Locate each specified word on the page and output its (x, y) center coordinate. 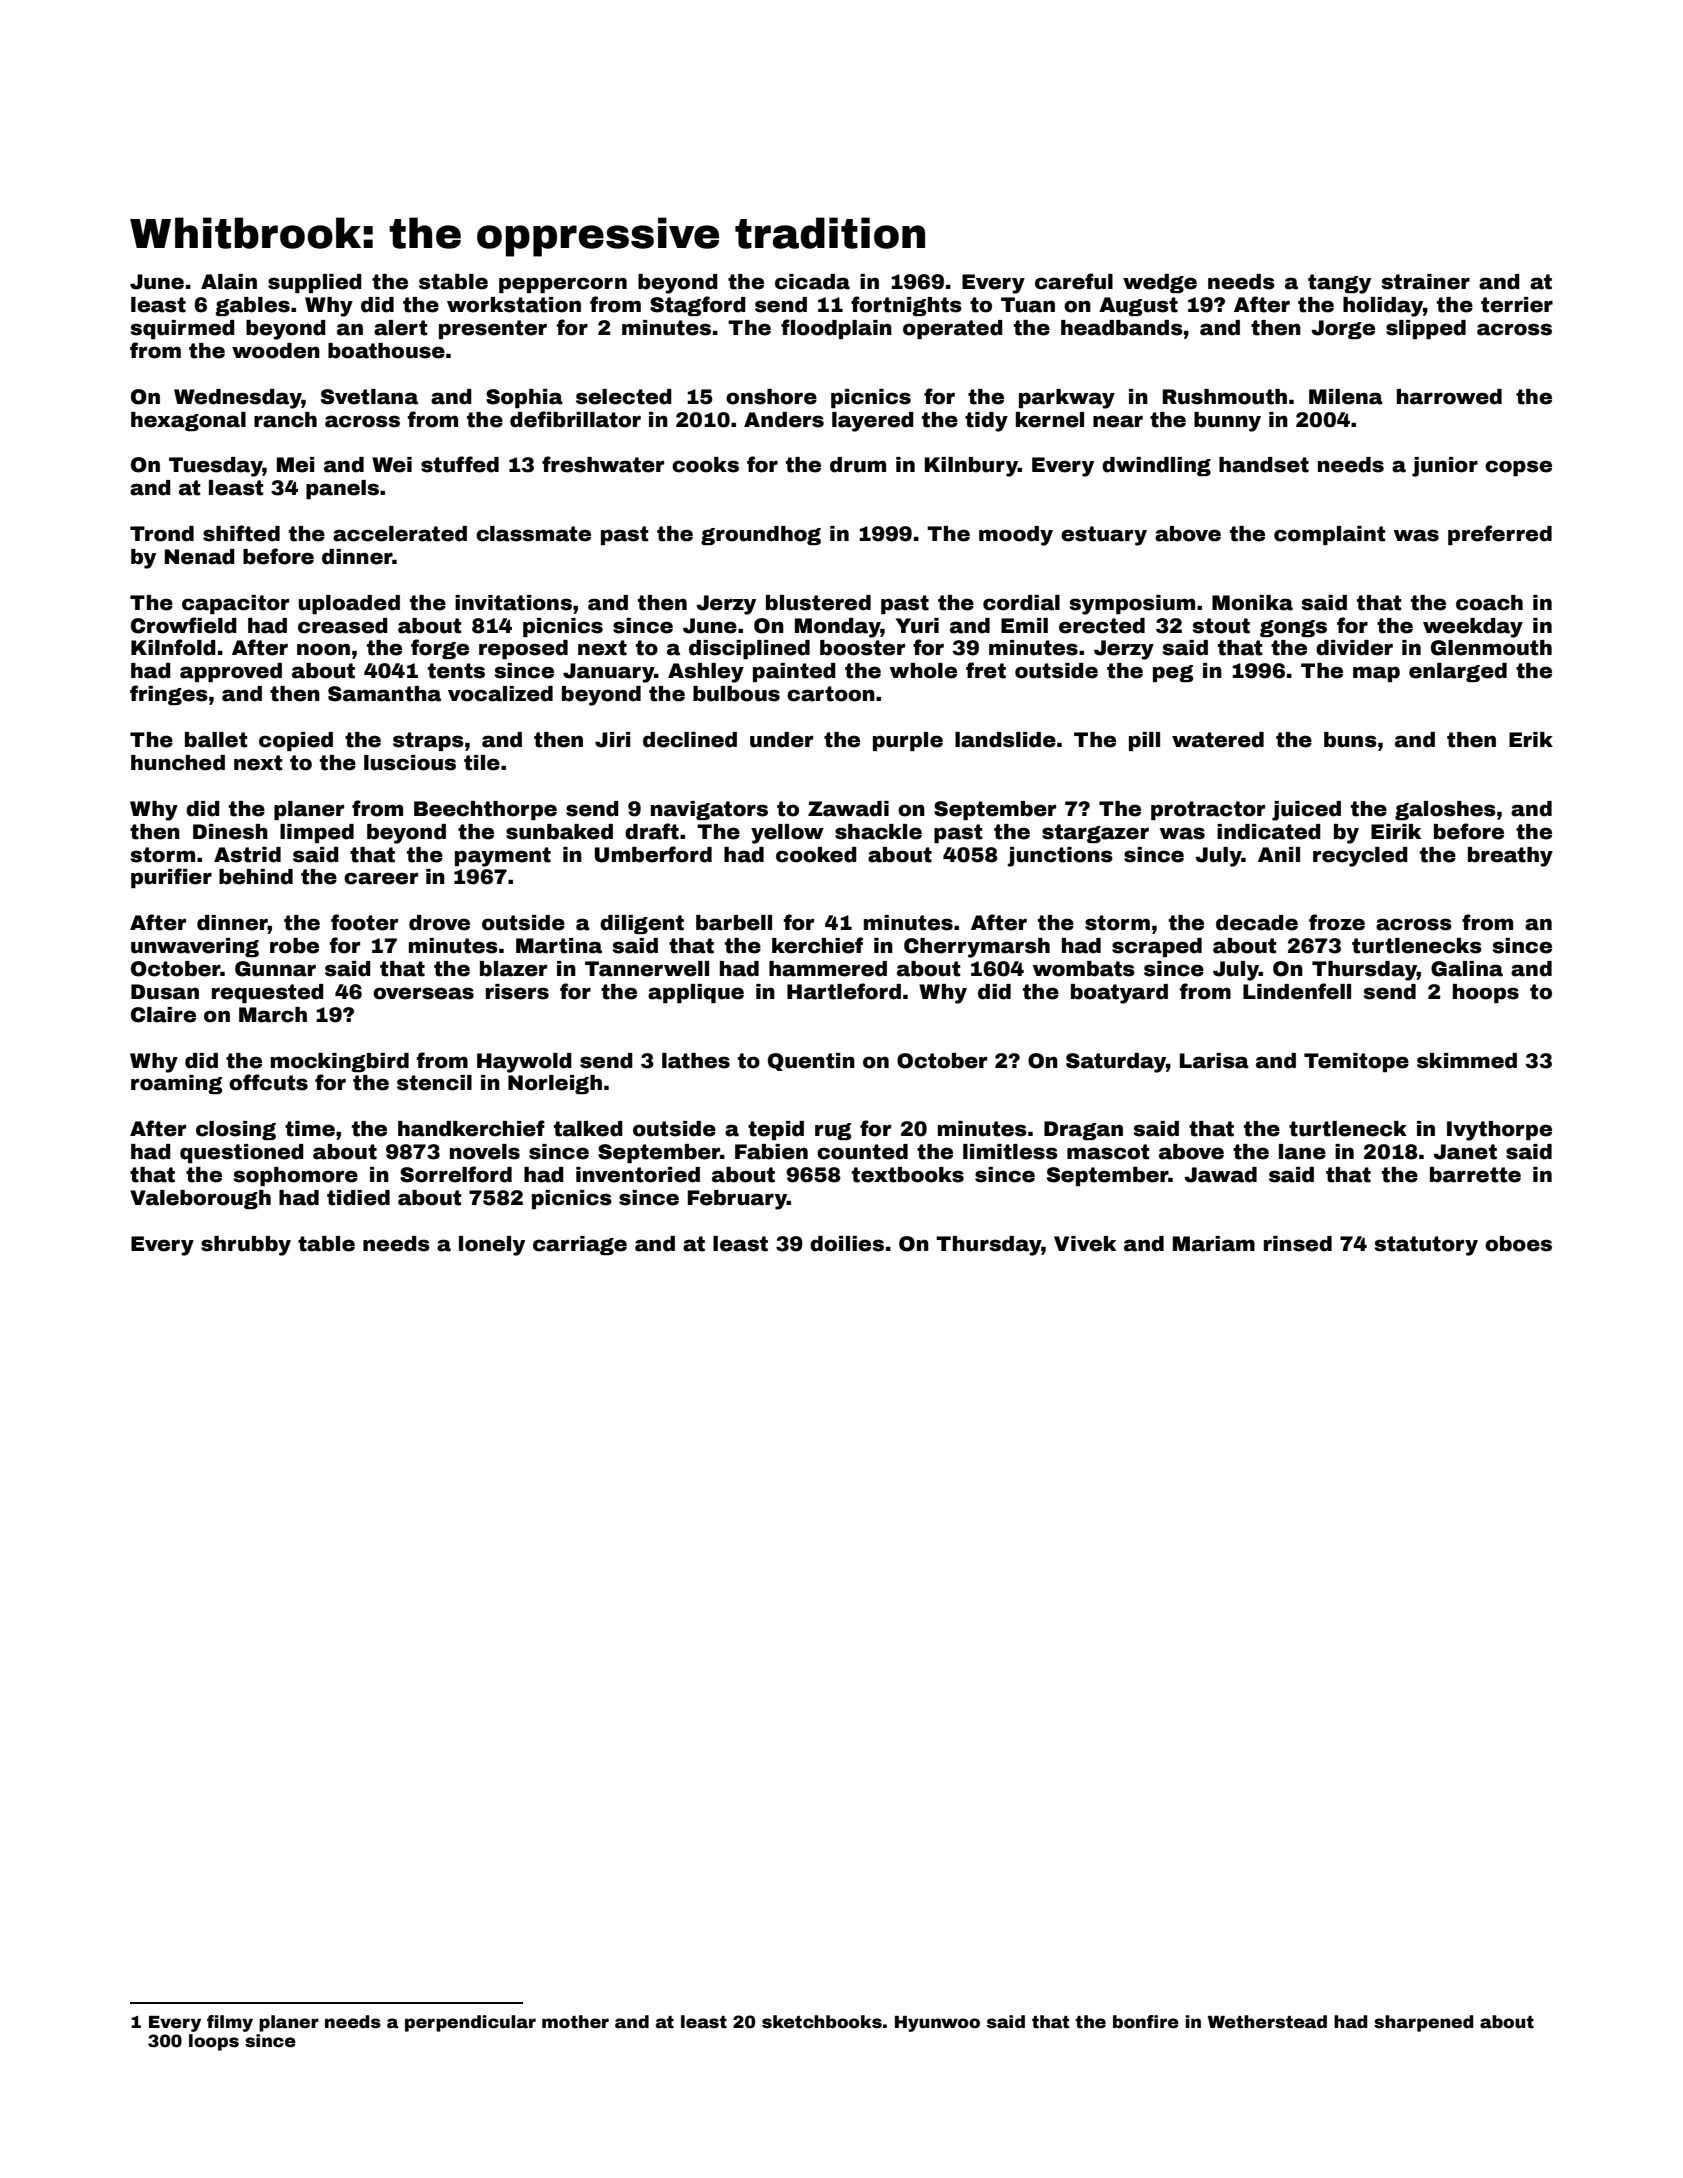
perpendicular (470, 2023)
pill (1144, 741)
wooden (276, 351)
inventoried (638, 1175)
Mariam (1214, 1244)
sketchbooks (822, 2022)
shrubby (246, 1246)
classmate (533, 534)
